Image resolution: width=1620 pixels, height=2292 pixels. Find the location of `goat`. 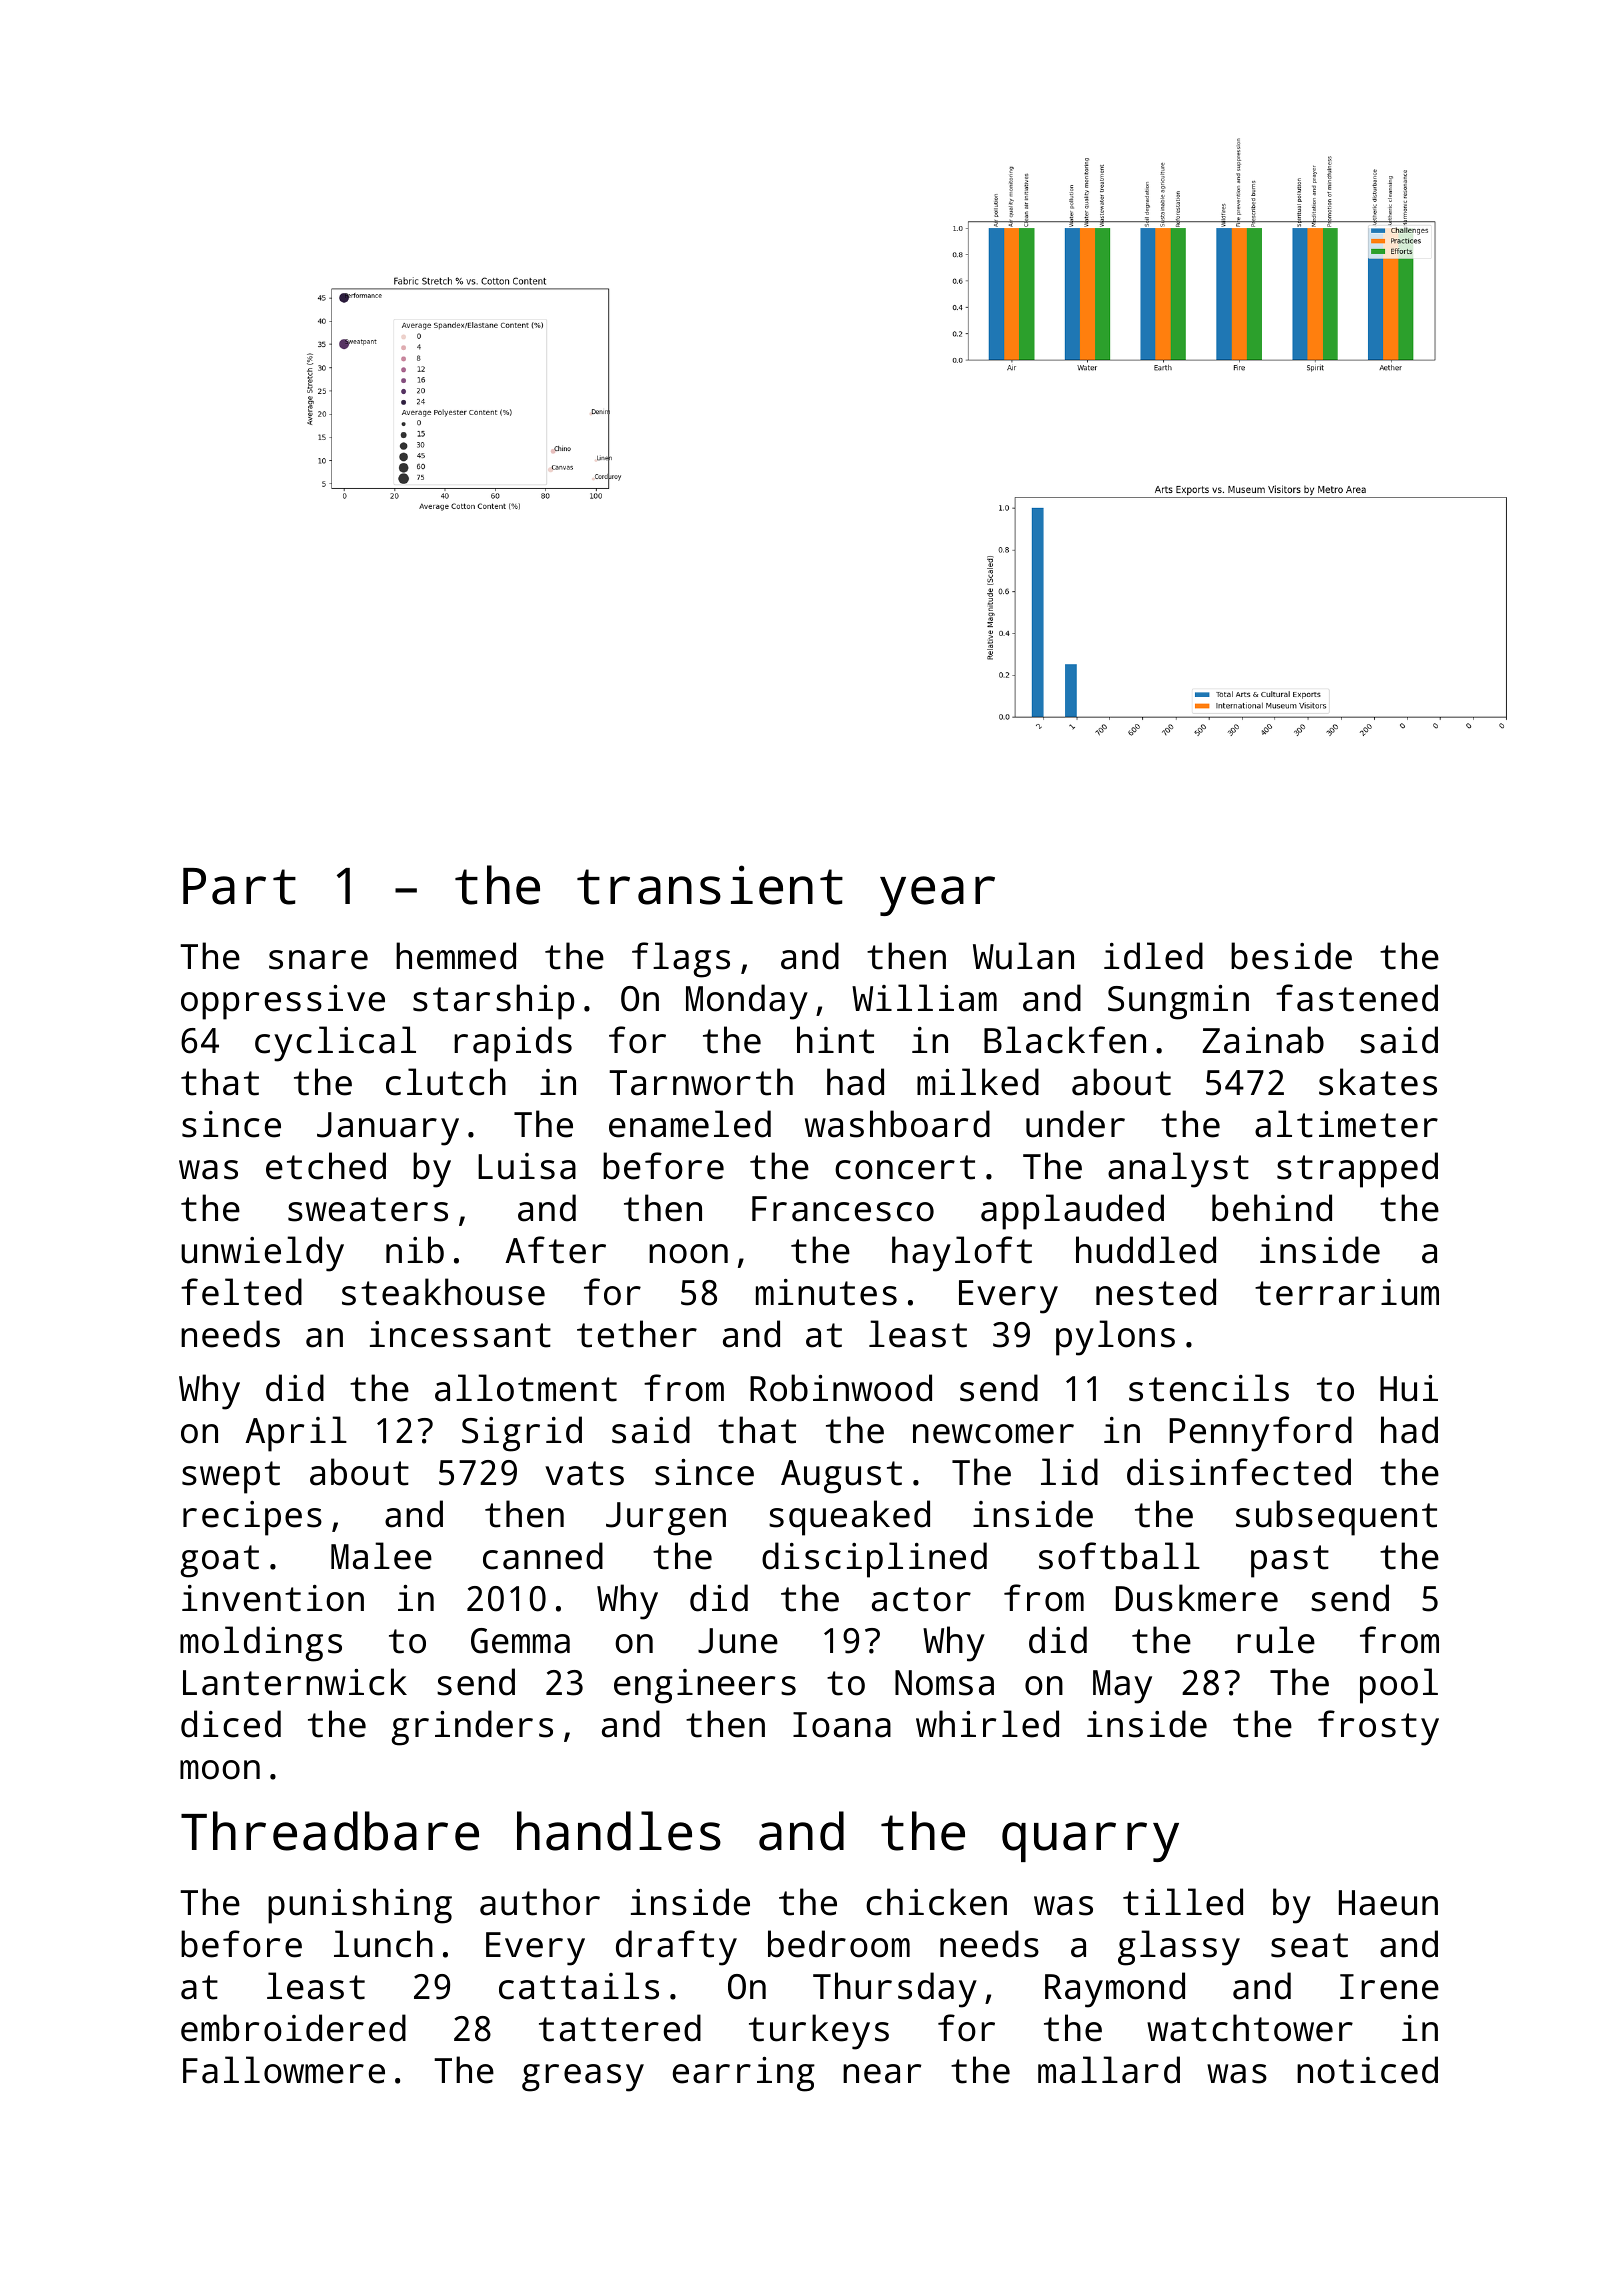

goat is located at coordinates (220, 1561).
